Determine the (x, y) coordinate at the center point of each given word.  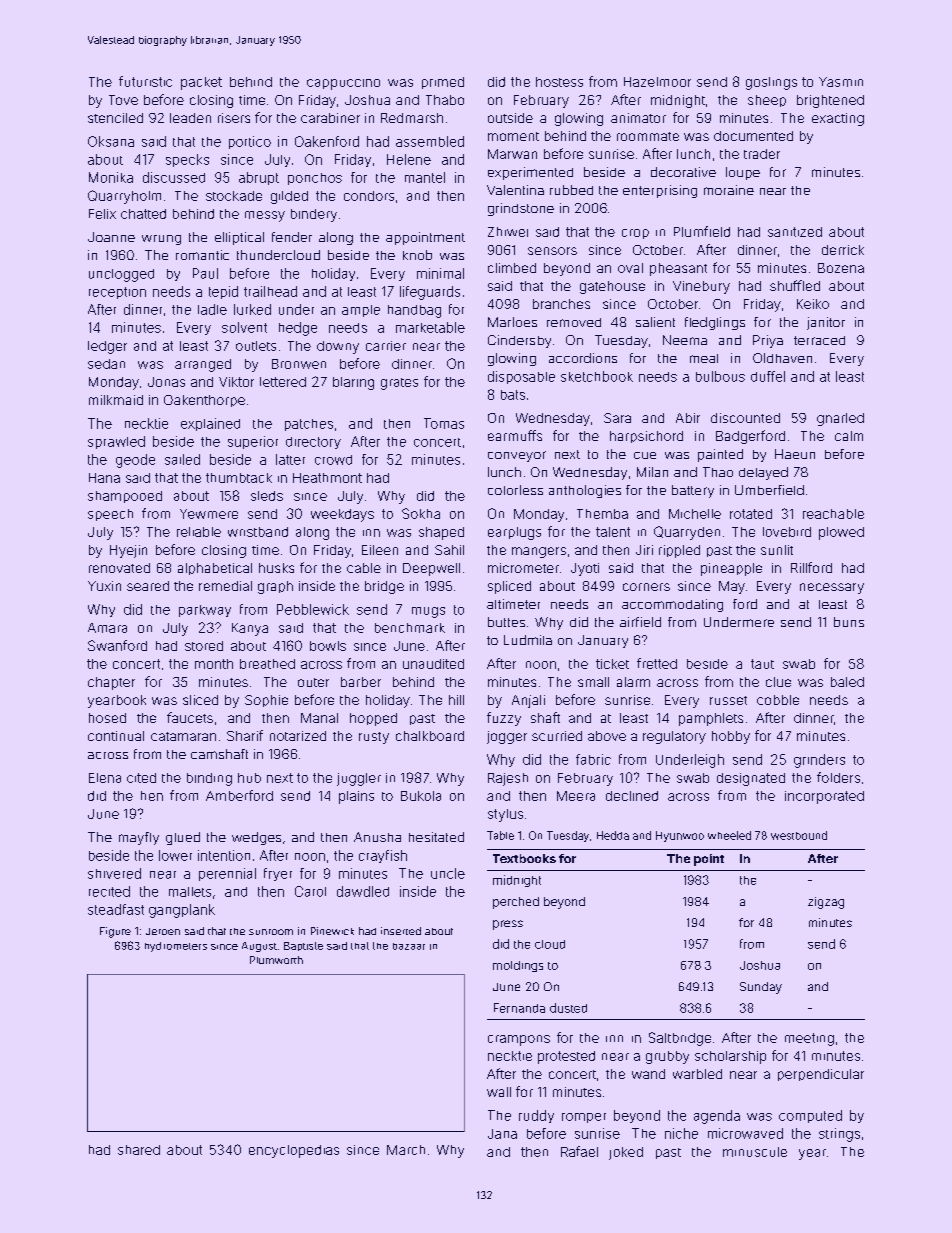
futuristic (145, 81)
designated (751, 779)
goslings (771, 83)
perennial (227, 874)
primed (443, 83)
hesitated (436, 837)
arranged (203, 365)
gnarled (840, 419)
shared (139, 1150)
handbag (414, 311)
